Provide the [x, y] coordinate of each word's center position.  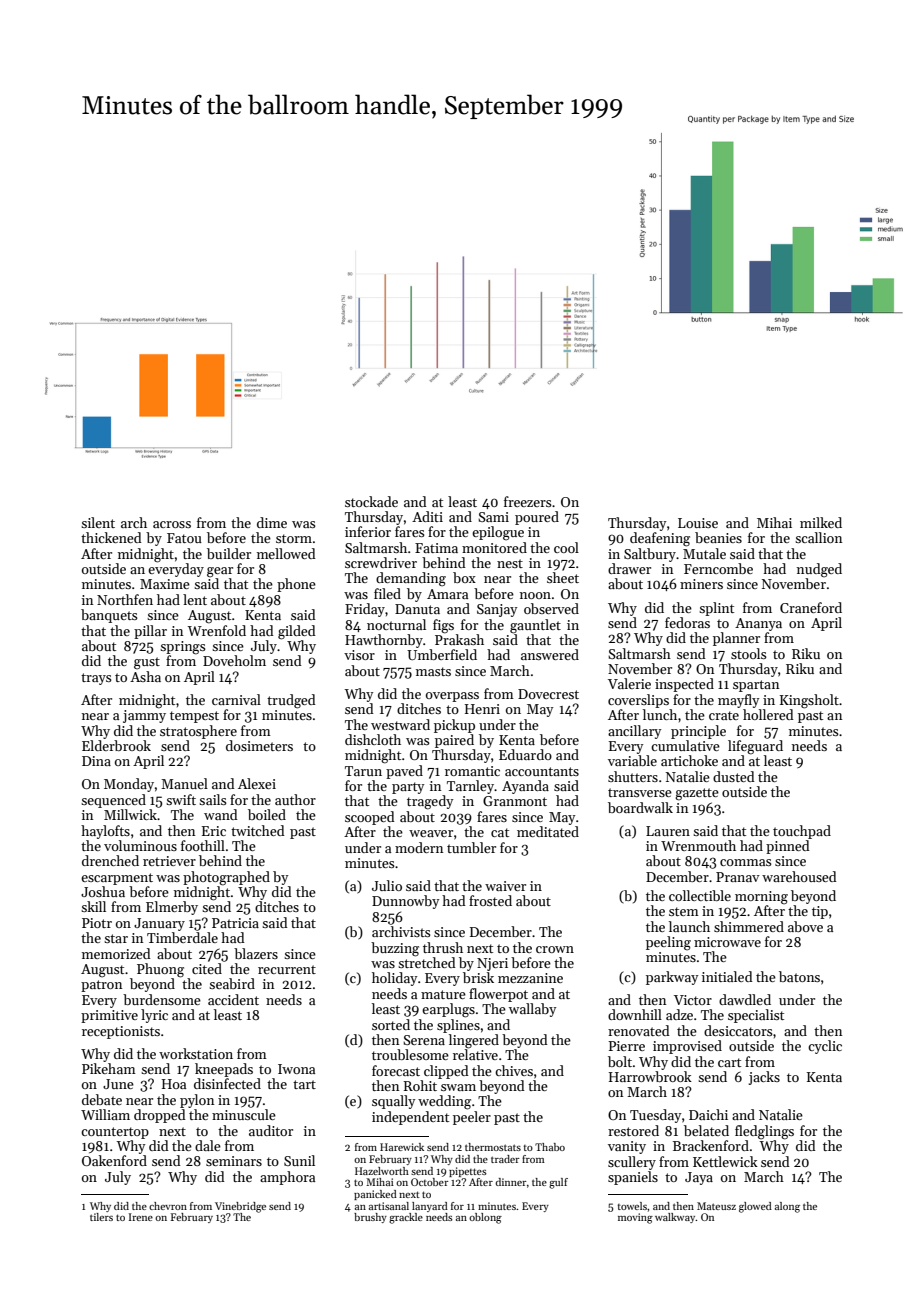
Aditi [427, 516]
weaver [431, 833]
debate [102, 1099]
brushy [370, 1218]
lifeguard [755, 747]
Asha [145, 676]
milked [821, 522]
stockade [371, 501]
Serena [424, 1040]
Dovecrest [548, 694]
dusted [734, 776]
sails [213, 799]
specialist [756, 1016]
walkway [675, 1218]
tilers [101, 1217]
